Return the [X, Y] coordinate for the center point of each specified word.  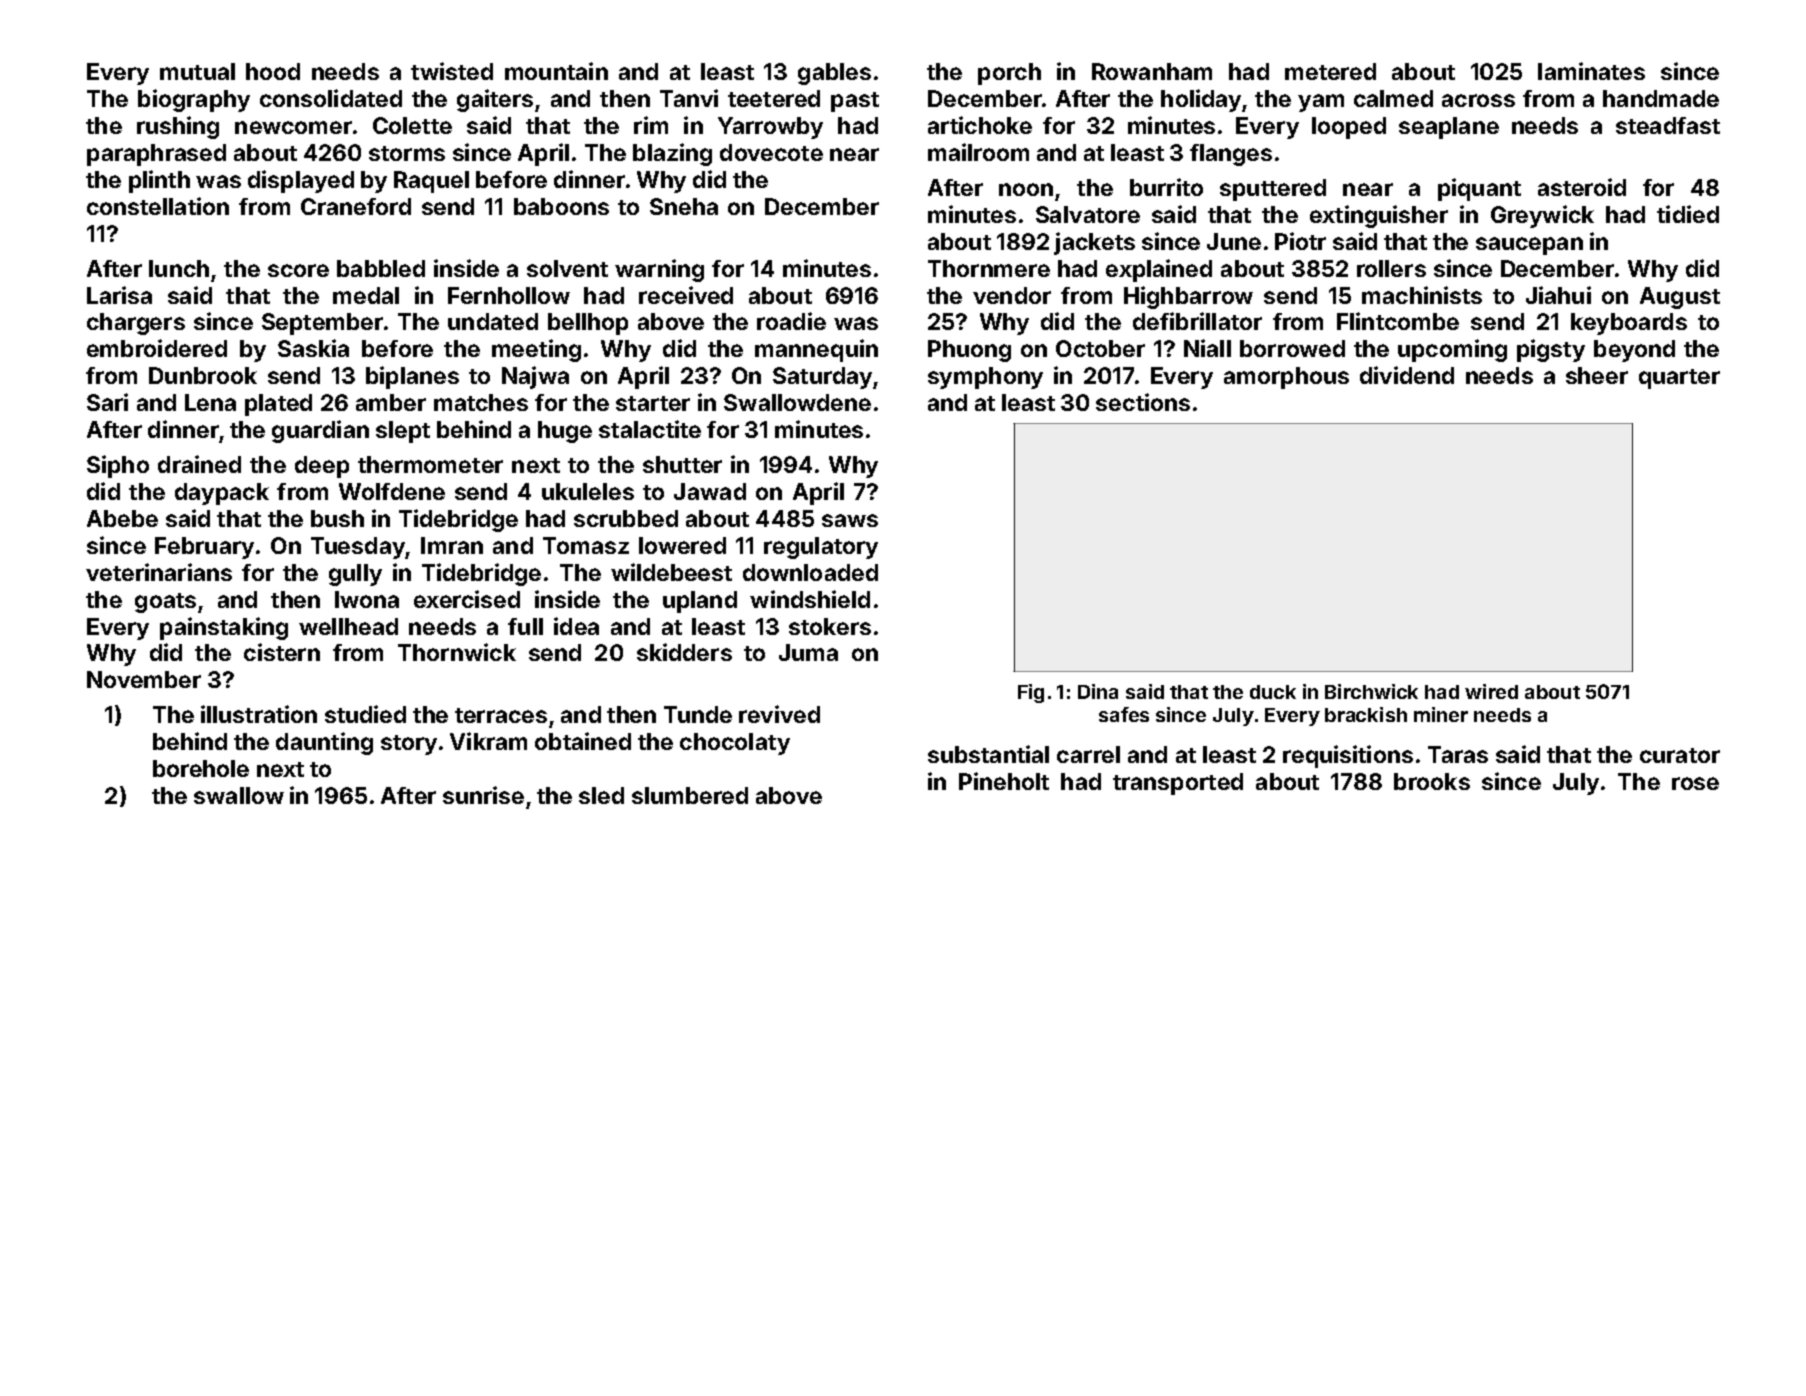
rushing [178, 127]
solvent [567, 268]
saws [850, 520]
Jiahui [1558, 295]
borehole [201, 768]
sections [1143, 402]
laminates [1591, 71]
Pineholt [1004, 781]
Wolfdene [392, 491]
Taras [1458, 754]
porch [1009, 74]
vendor [1012, 295]
